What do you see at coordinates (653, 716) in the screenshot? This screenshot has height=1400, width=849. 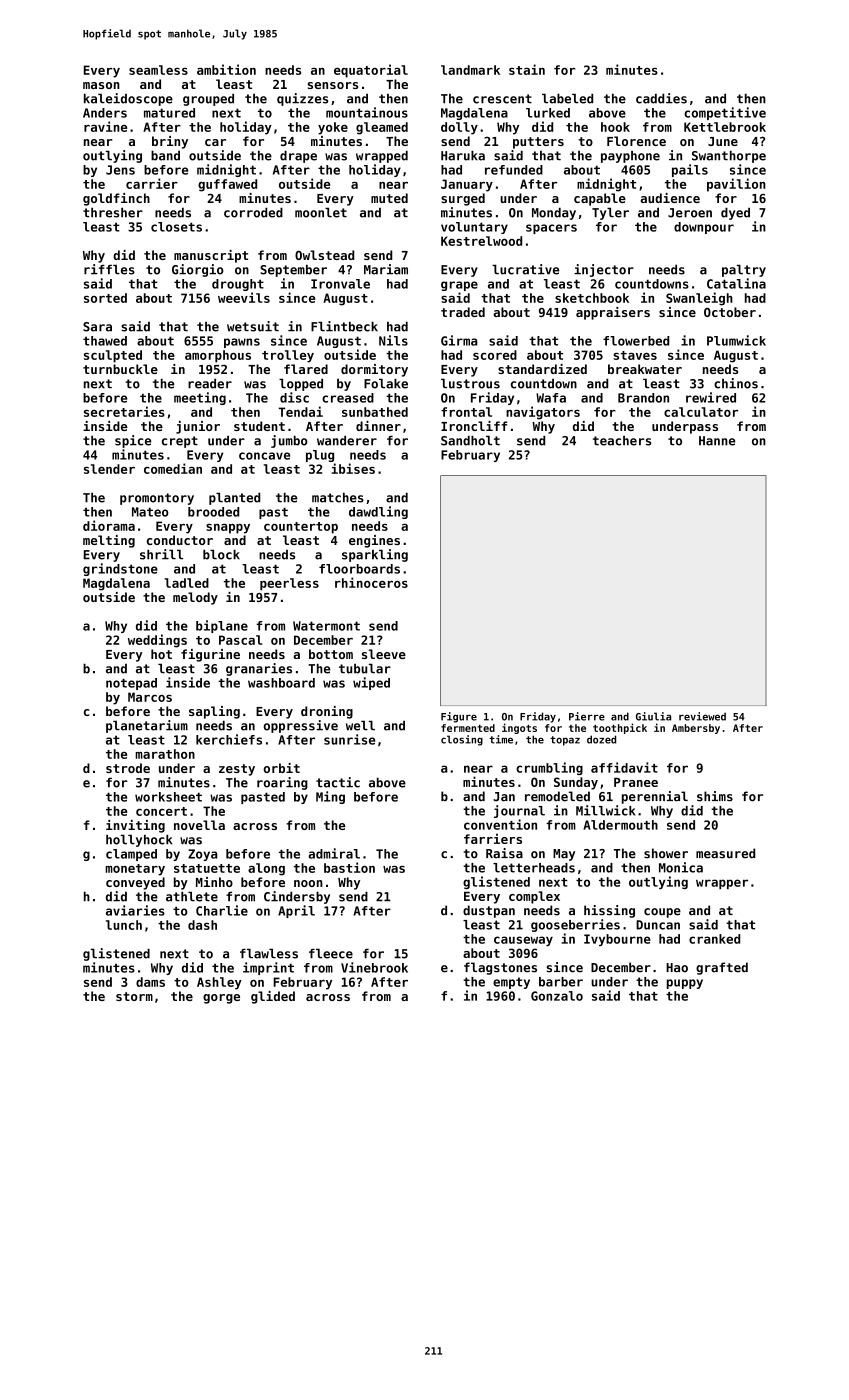 I see `Giulia` at bounding box center [653, 716].
